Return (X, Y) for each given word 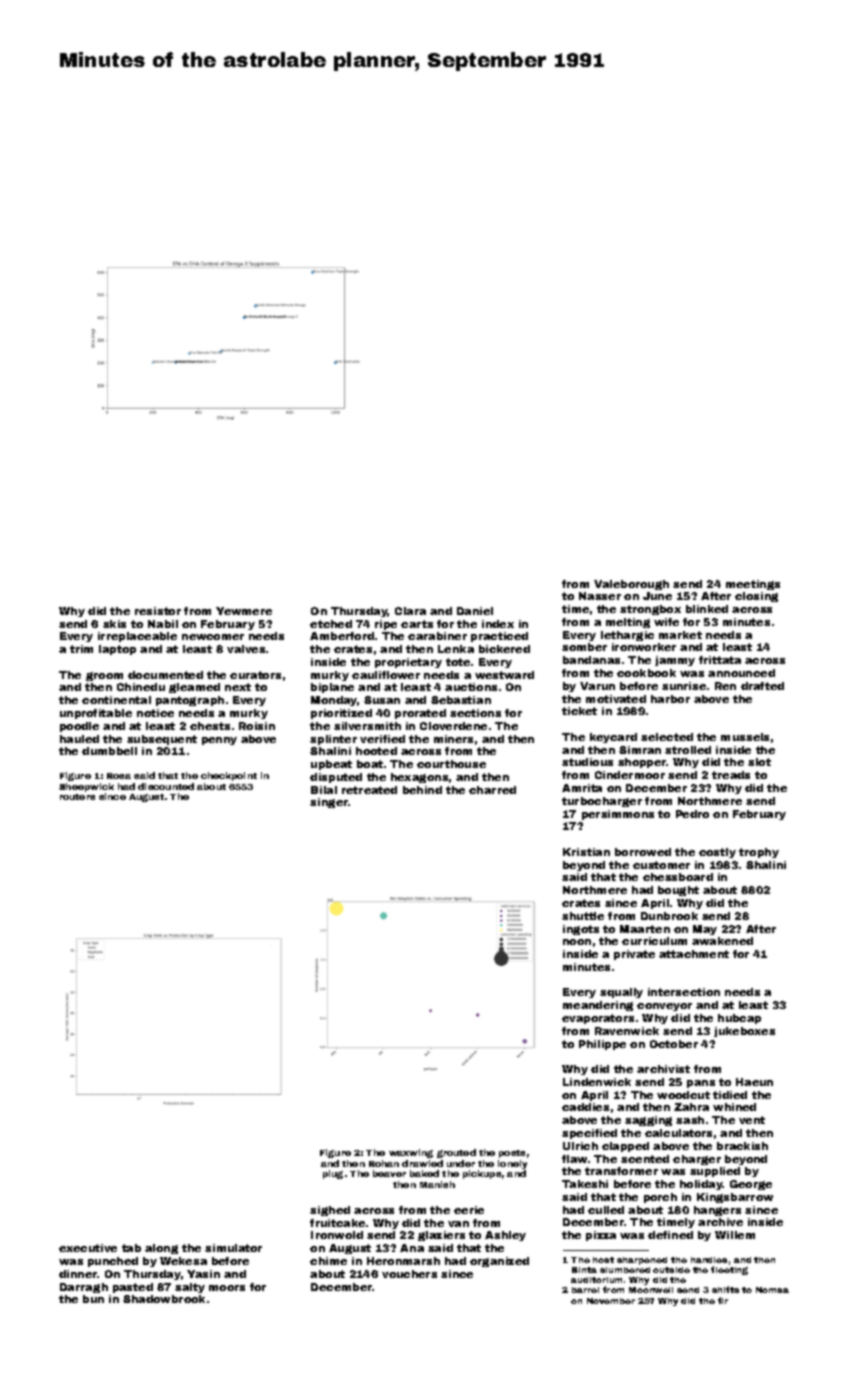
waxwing (411, 1153)
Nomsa (772, 1290)
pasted (133, 1288)
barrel (585, 1290)
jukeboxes (744, 1032)
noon (577, 942)
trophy (759, 853)
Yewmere (244, 611)
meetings (753, 585)
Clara (410, 611)
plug (333, 1174)
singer (329, 803)
